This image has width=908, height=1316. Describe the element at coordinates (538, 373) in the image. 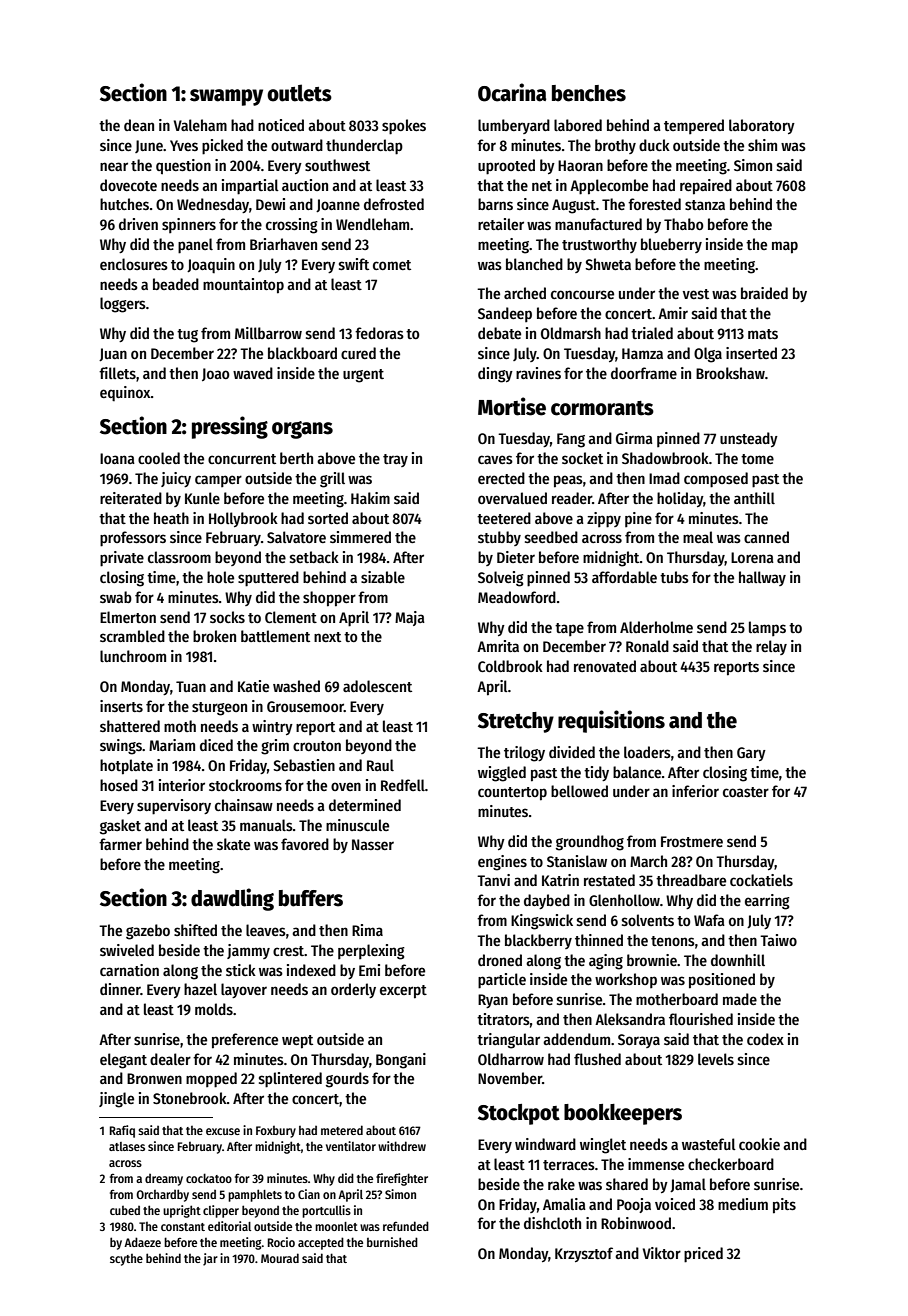

I see `ravines` at that location.
